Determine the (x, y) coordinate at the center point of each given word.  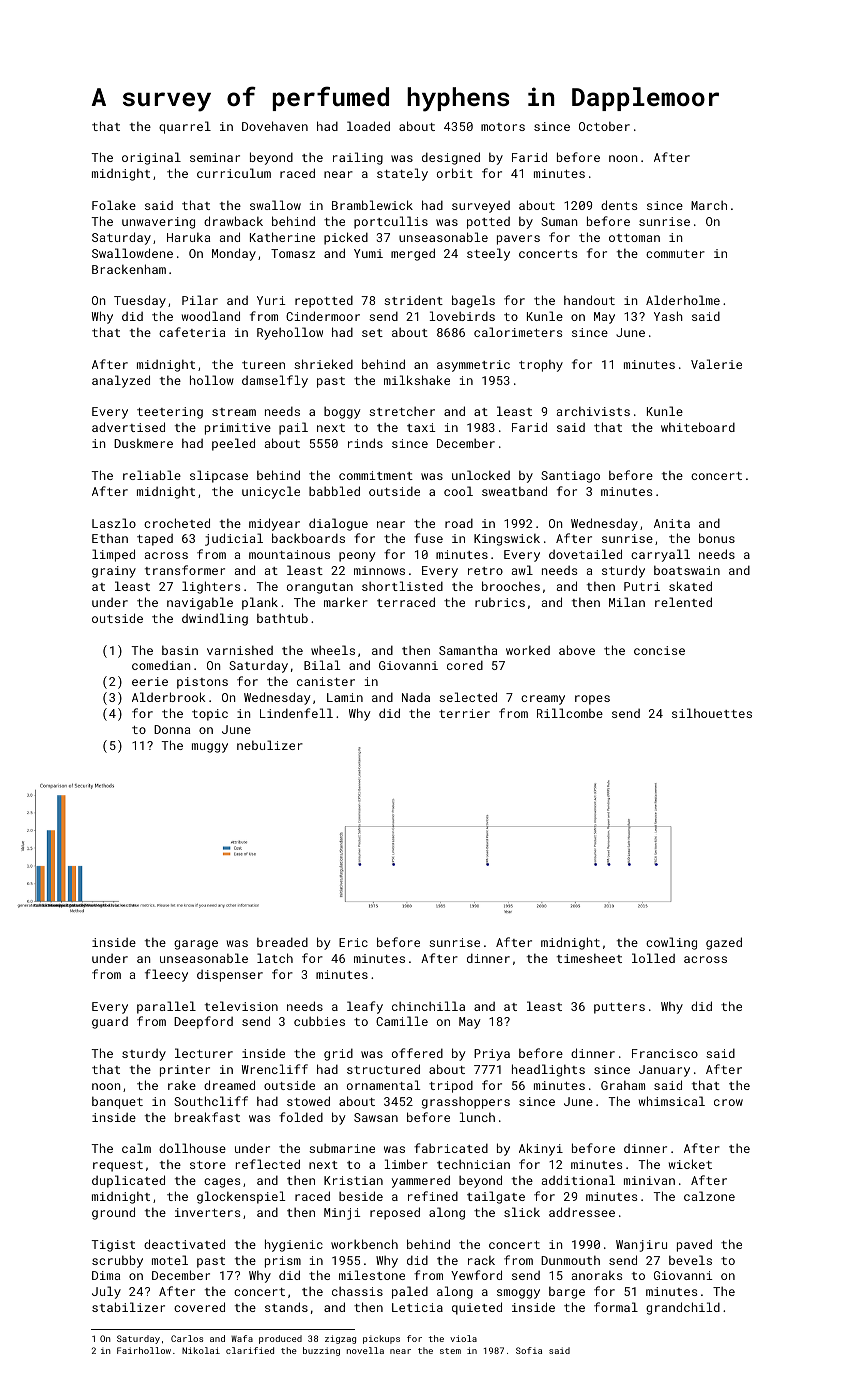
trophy (541, 365)
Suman (559, 221)
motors (503, 127)
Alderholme (683, 300)
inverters (207, 1212)
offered (417, 1053)
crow (728, 1102)
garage (196, 945)
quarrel (185, 127)
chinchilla (428, 1006)
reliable (152, 475)
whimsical (672, 1101)
